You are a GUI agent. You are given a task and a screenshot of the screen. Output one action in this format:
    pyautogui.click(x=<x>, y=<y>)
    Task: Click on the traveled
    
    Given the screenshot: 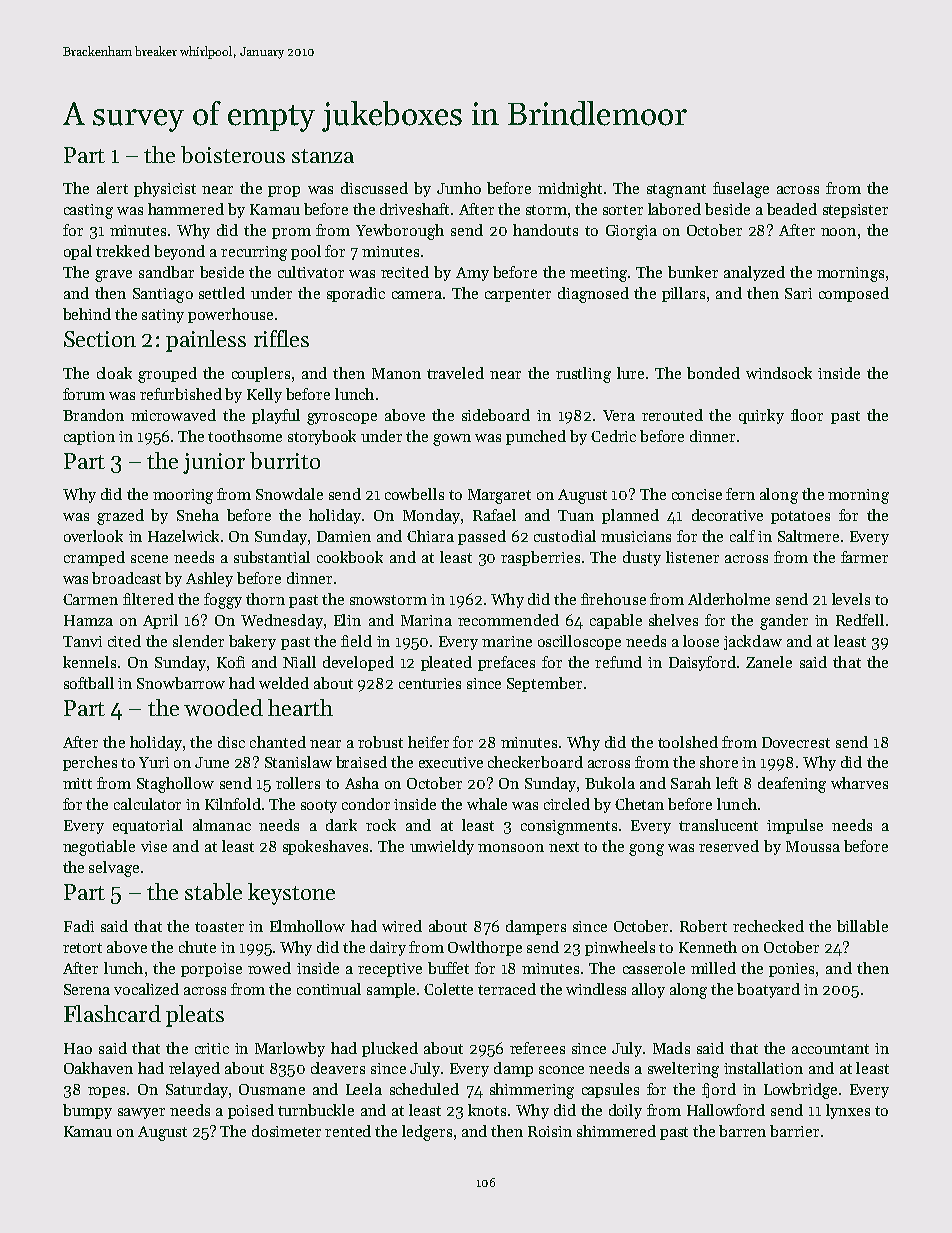 What is the action you would take?
    pyautogui.click(x=455, y=373)
